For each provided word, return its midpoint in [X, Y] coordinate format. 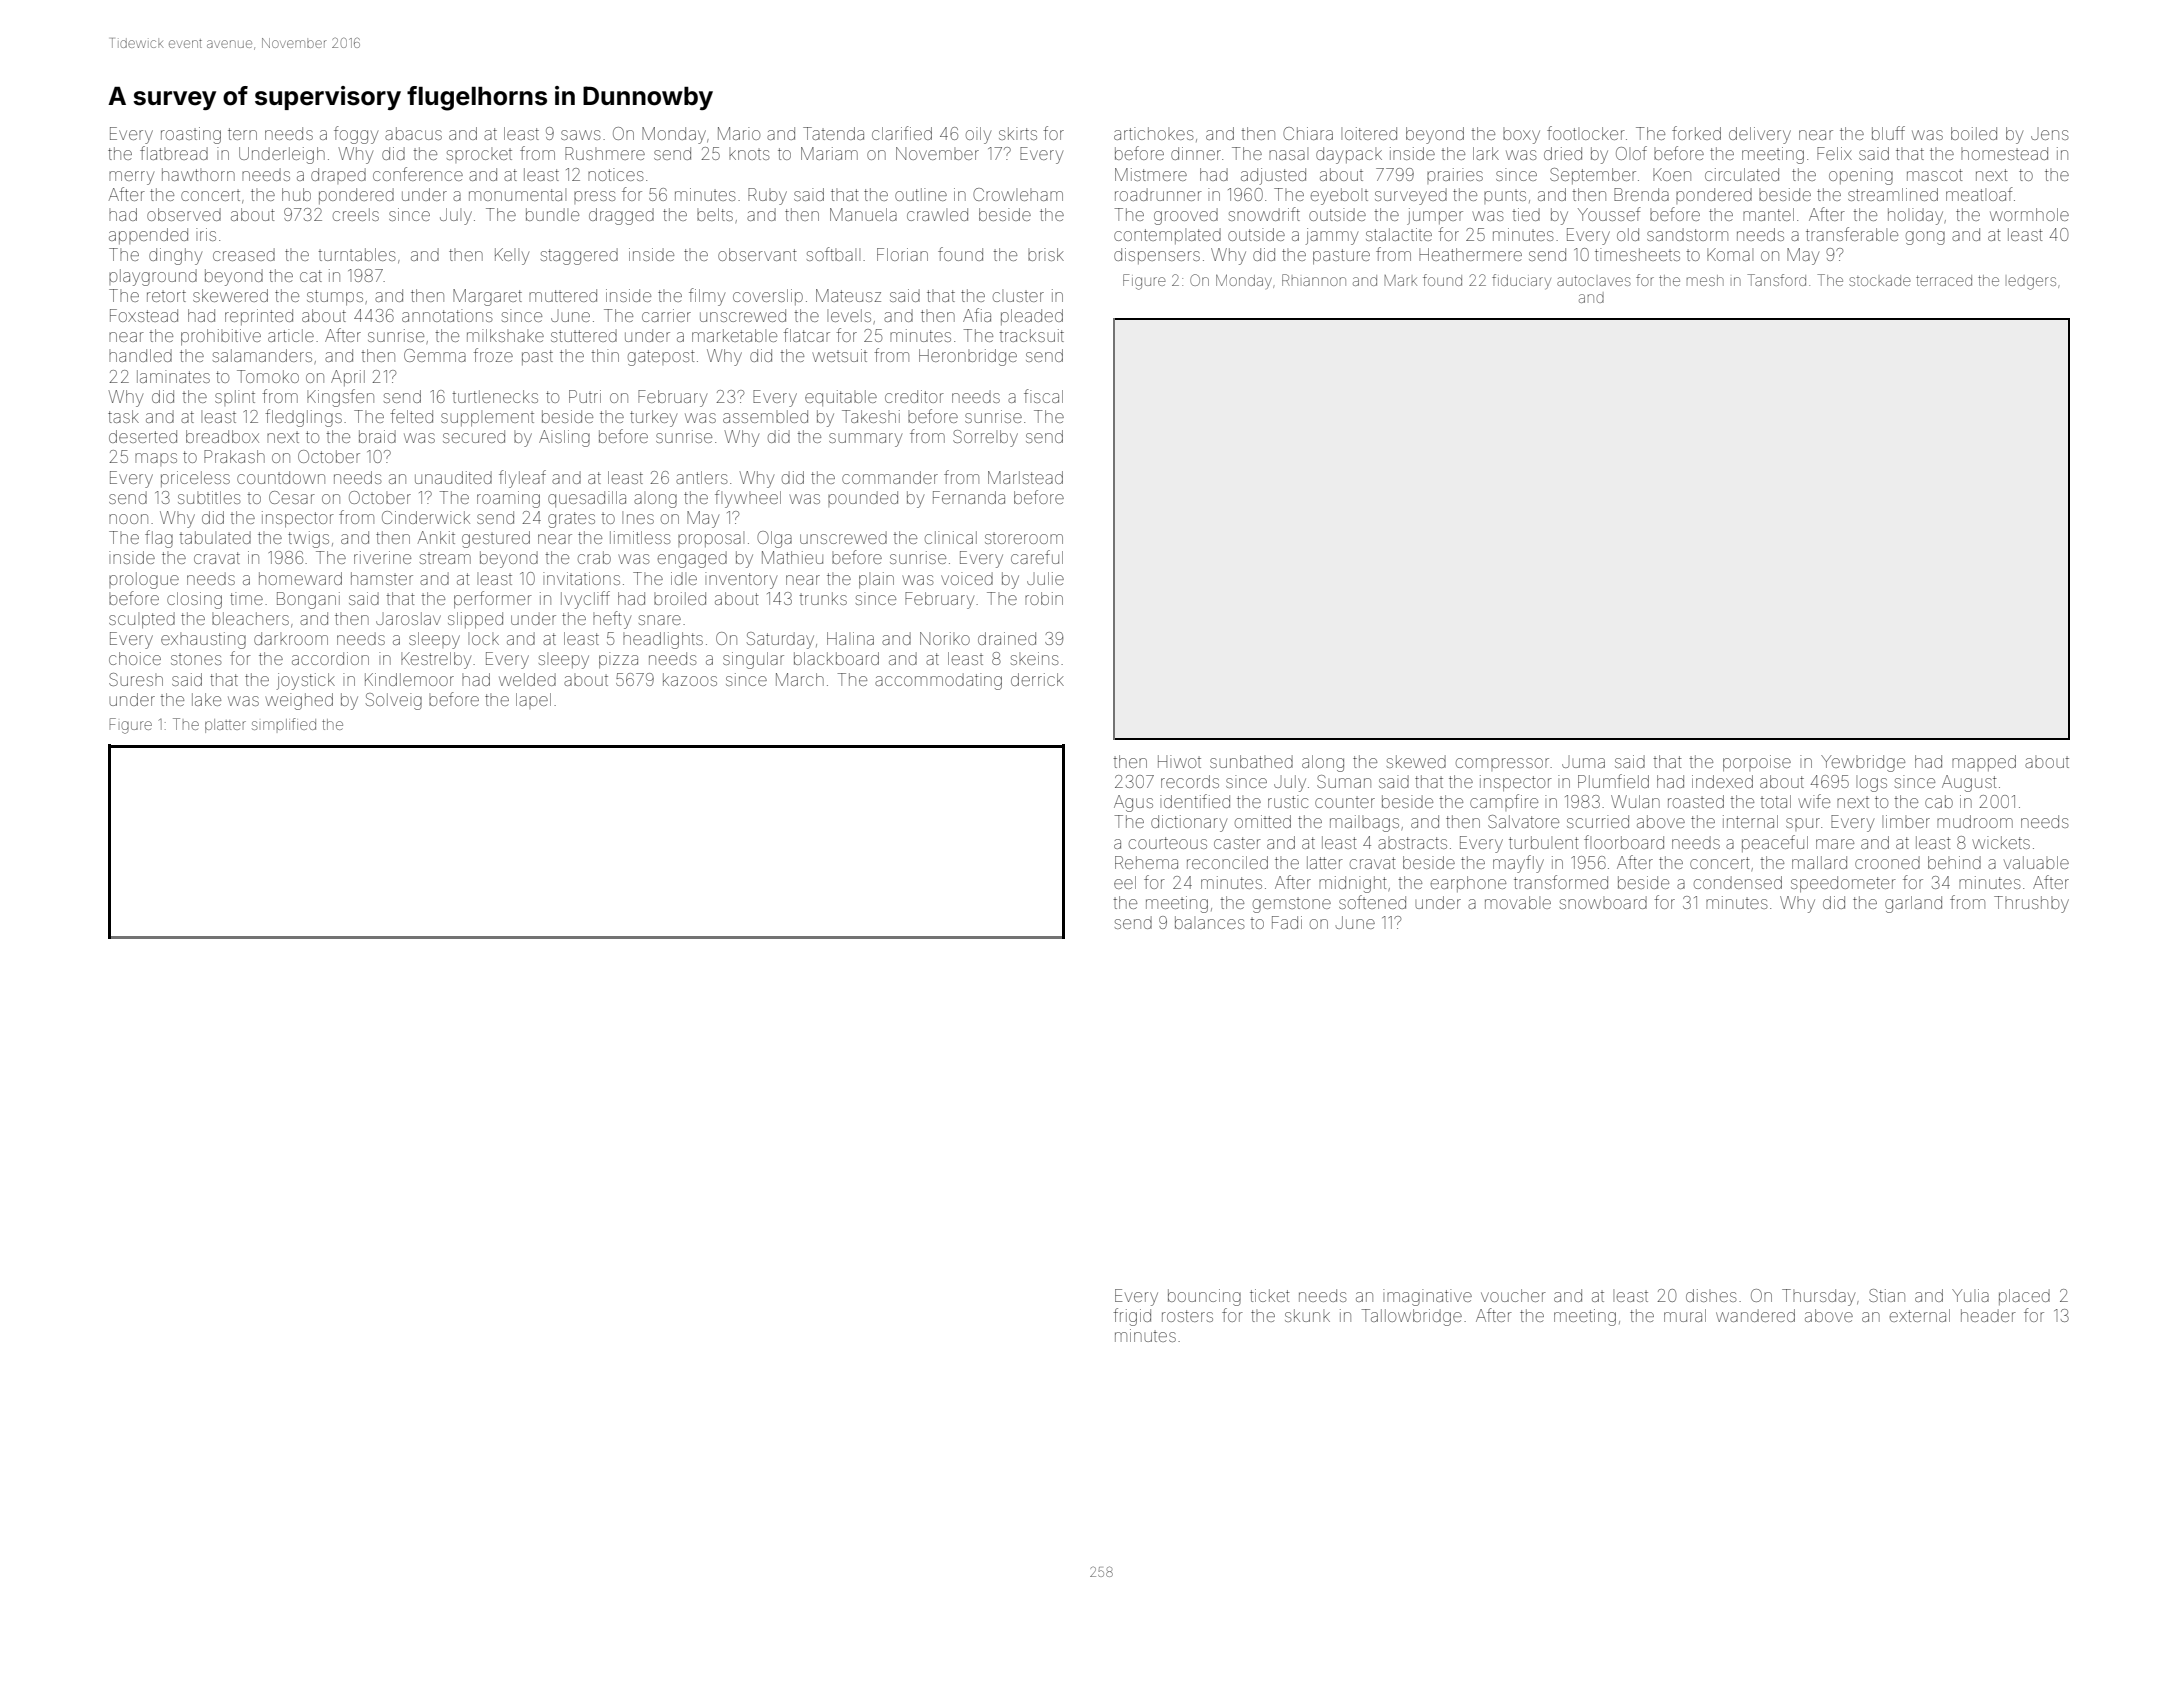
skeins [1035, 658]
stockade [1880, 280]
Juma [1583, 763]
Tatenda [833, 133]
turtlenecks [495, 396]
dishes [1711, 1295]
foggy [356, 135]
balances [1210, 922]
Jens [2050, 135]
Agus [1133, 803]
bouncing [1204, 1297]
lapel [533, 699]
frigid [1132, 1317]
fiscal [1043, 396]
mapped [1984, 763]
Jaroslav [408, 618]
